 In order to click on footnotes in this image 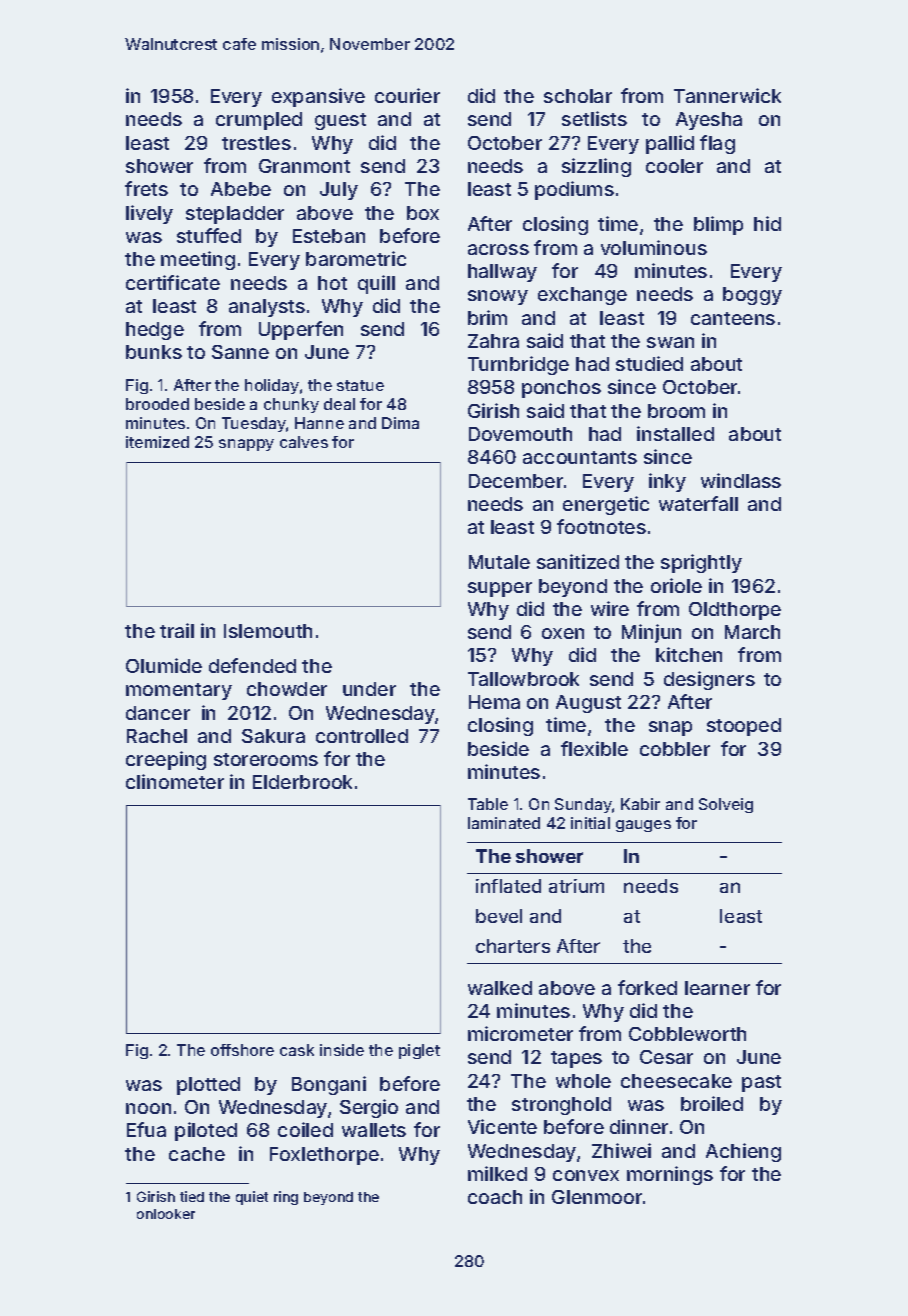, I will do `click(601, 526)`.
